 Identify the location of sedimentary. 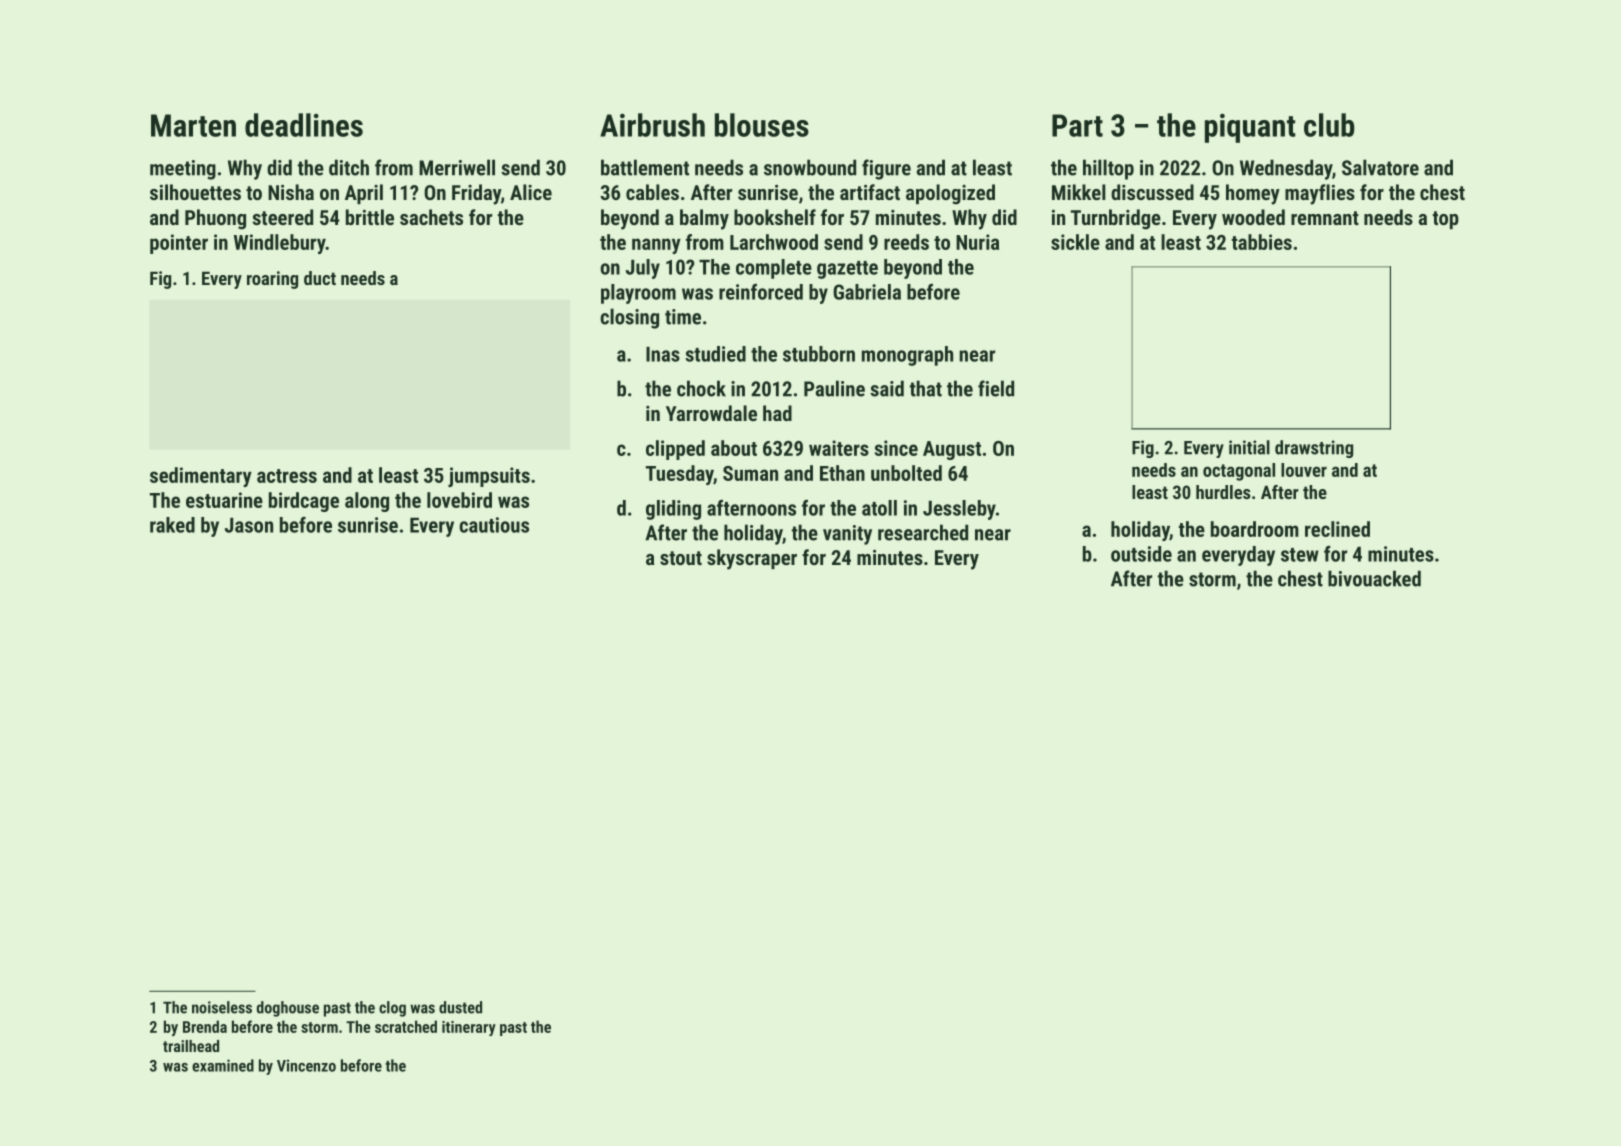
(201, 477).
